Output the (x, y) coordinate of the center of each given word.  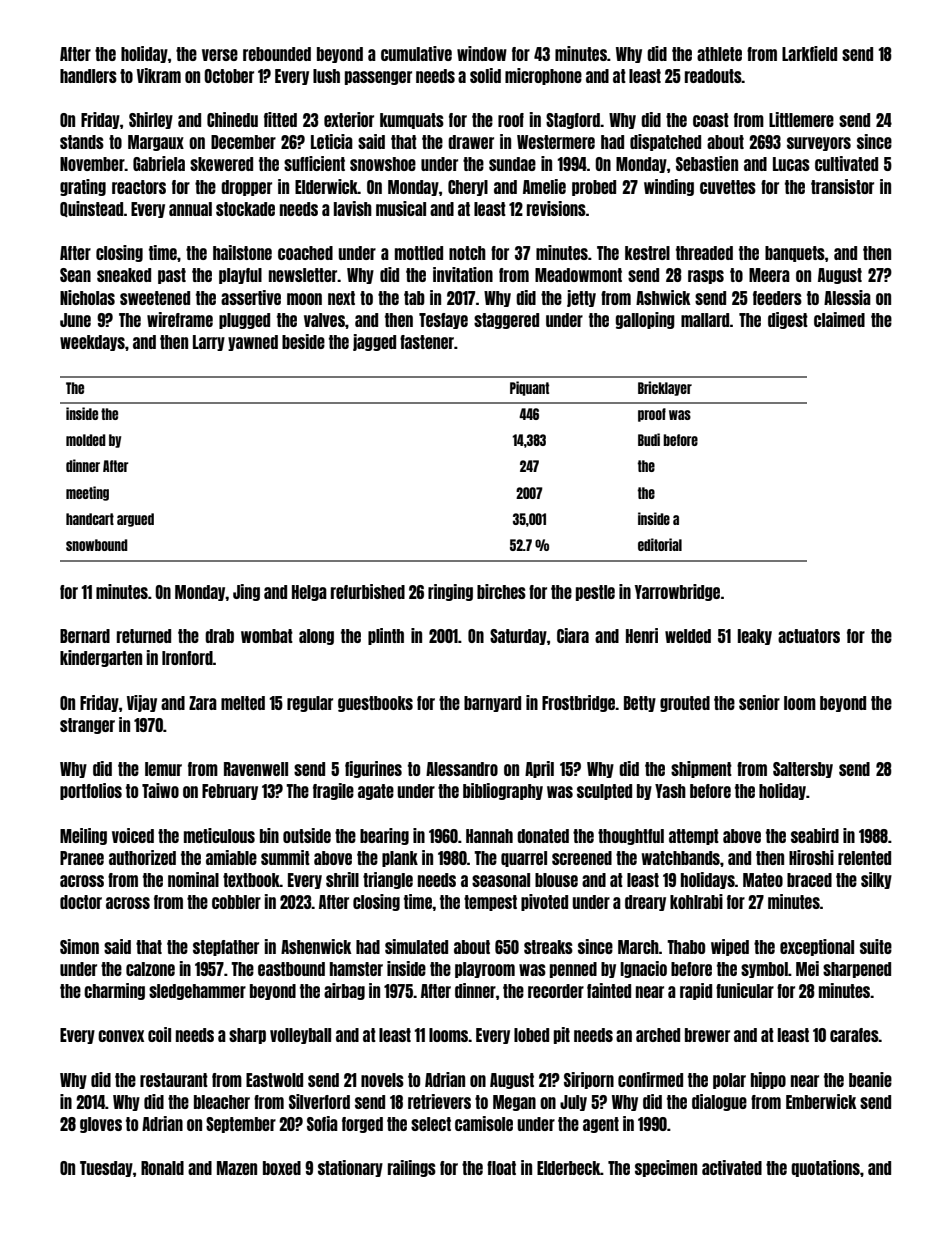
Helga (309, 593)
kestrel (647, 253)
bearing (384, 836)
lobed (531, 1035)
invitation (463, 274)
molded (86, 440)
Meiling (83, 836)
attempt (694, 837)
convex (121, 1036)
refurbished (368, 591)
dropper (246, 188)
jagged (374, 342)
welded (688, 636)
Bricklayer (665, 388)
